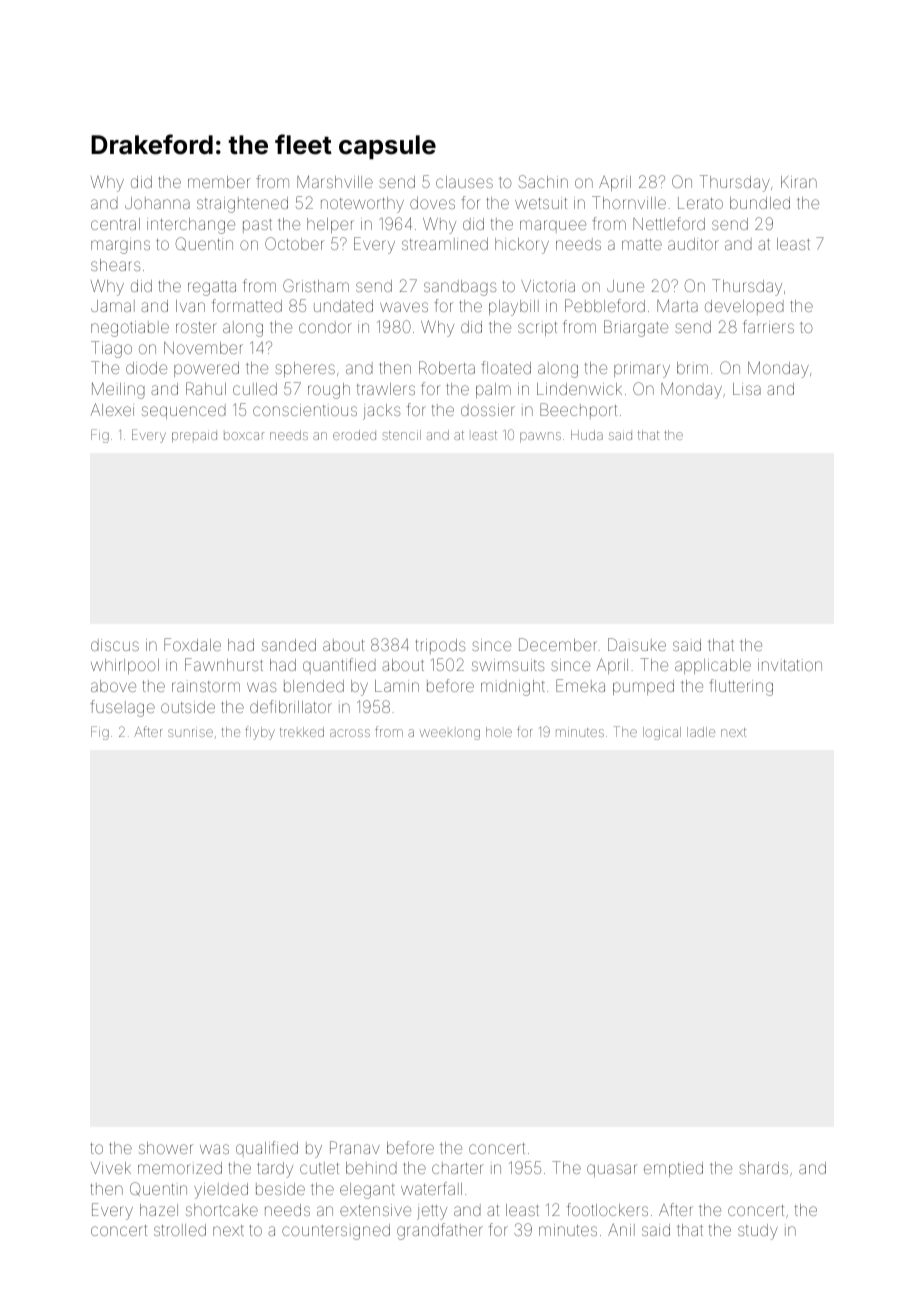 The height and width of the screenshot is (1311, 924). I want to click on central, so click(115, 224).
